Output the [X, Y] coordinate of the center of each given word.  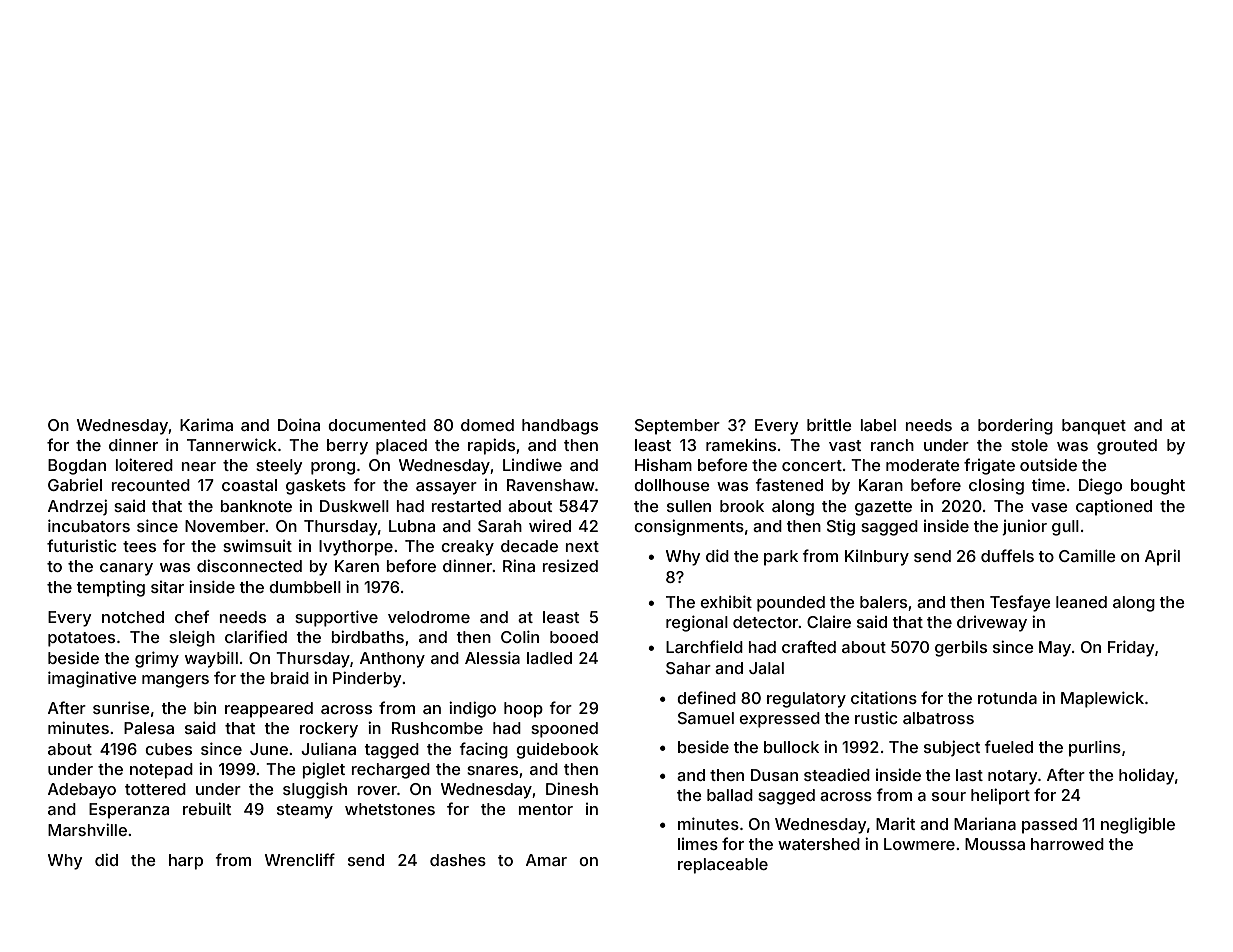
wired [550, 526]
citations [884, 697]
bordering [1015, 426]
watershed [819, 844]
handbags [560, 427]
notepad [161, 771]
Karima [206, 425]
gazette [883, 508]
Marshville [87, 829]
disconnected [249, 565]
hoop [523, 710]
